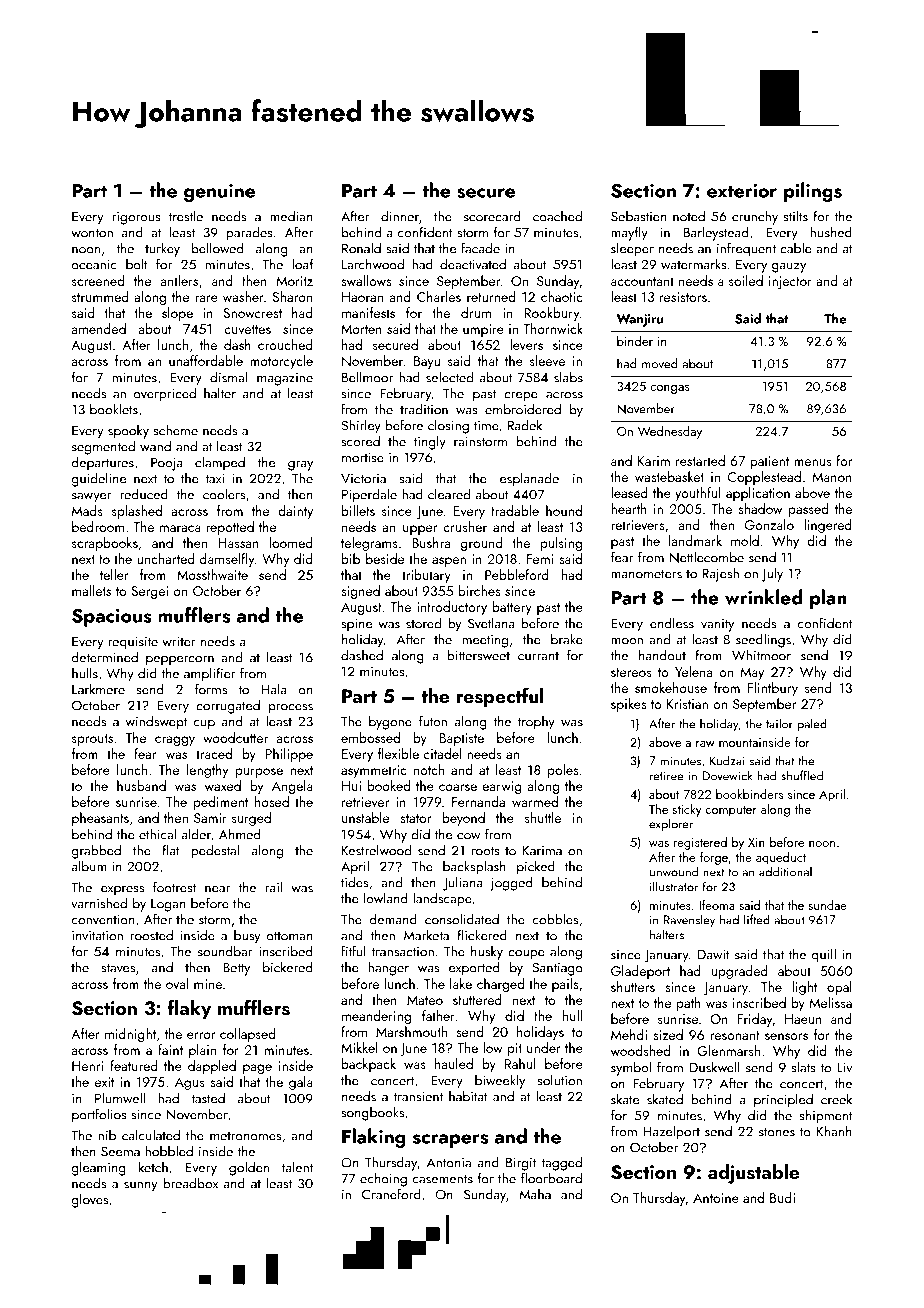 This document has height=1308, width=924. What do you see at coordinates (536, 722) in the document?
I see `trophy` at bounding box center [536, 722].
